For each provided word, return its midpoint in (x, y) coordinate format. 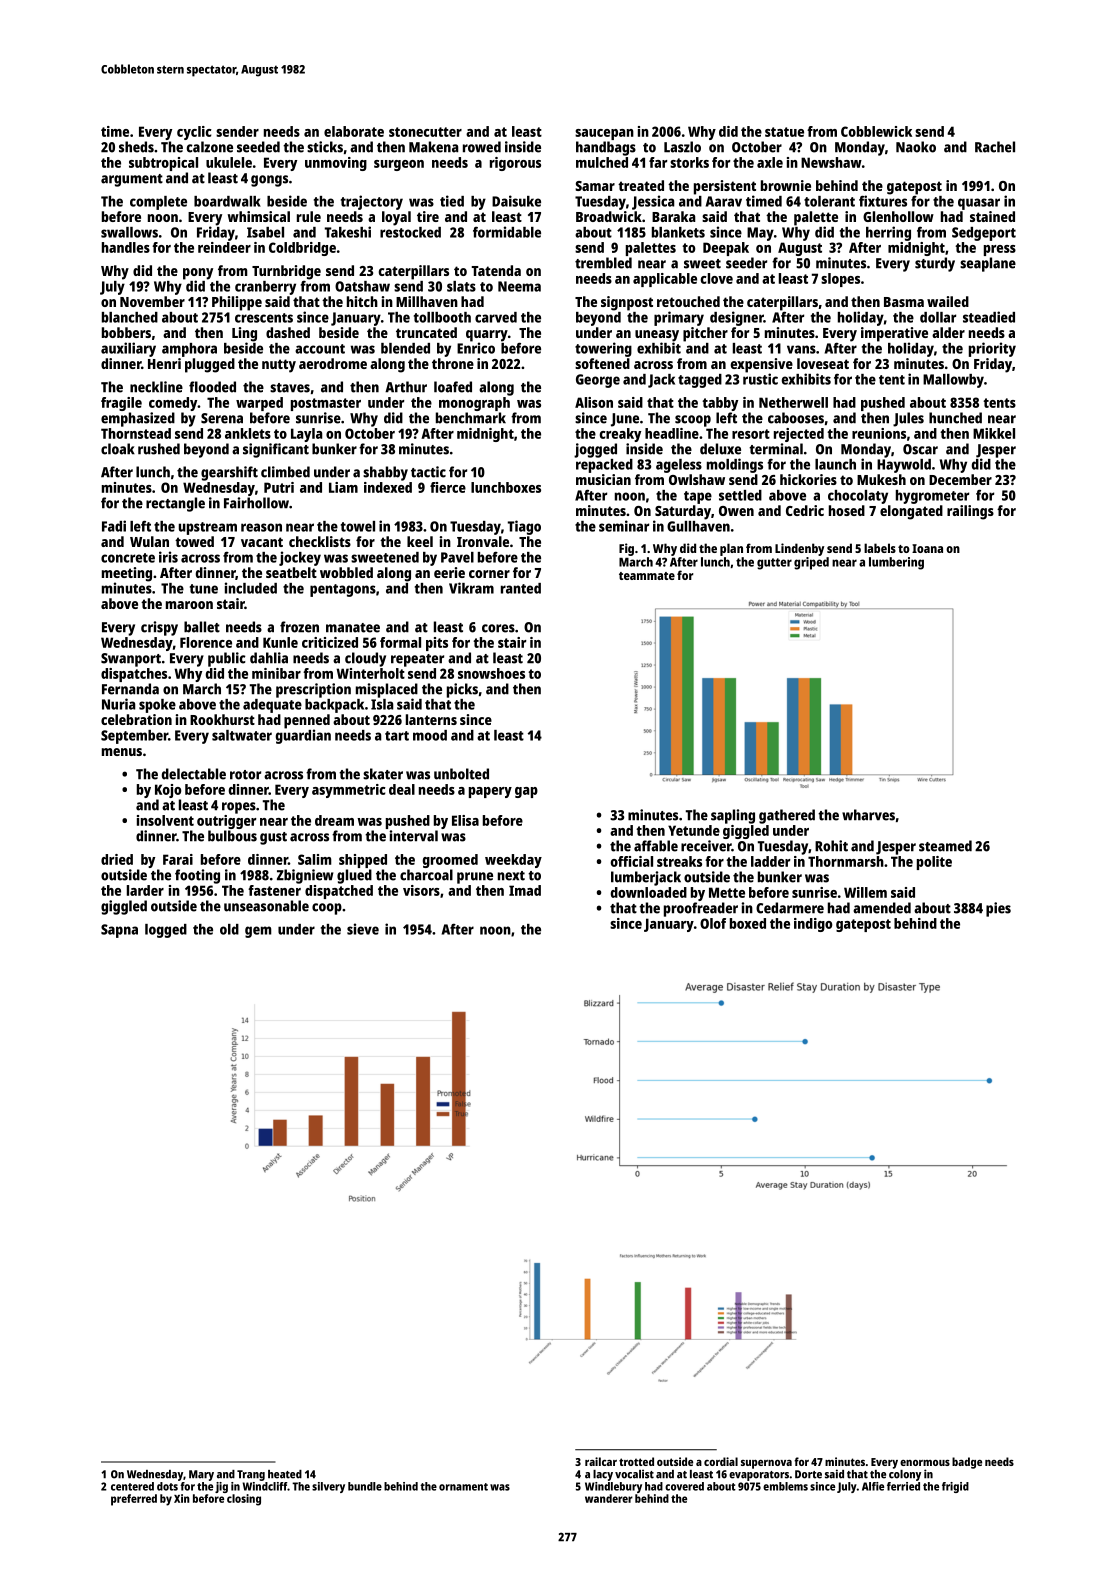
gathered (787, 816)
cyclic (194, 133)
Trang (251, 1475)
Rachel (995, 147)
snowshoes (491, 673)
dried (117, 859)
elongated (911, 512)
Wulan (149, 541)
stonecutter (425, 132)
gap (526, 792)
